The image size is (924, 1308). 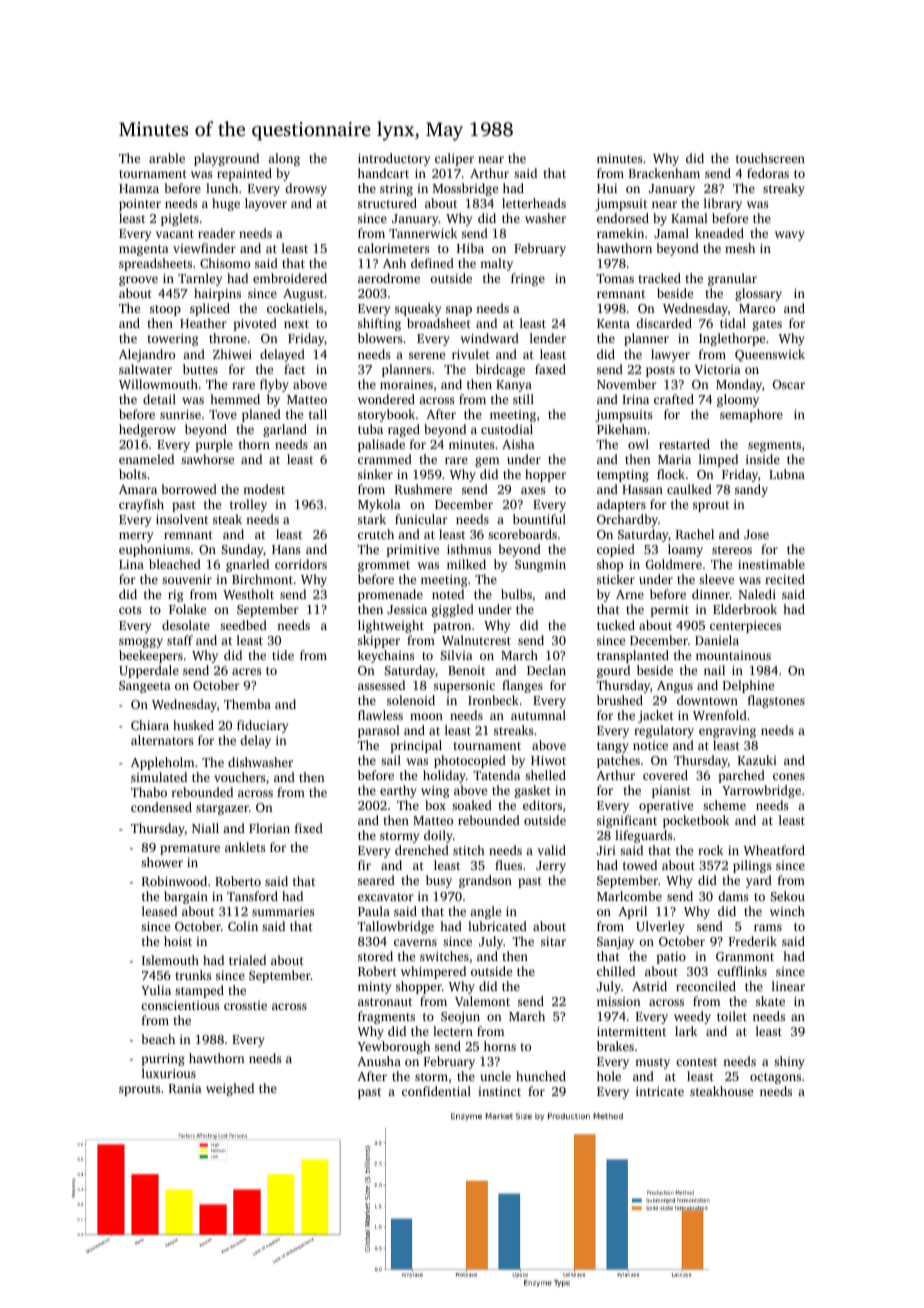 I want to click on switches, so click(x=444, y=956).
